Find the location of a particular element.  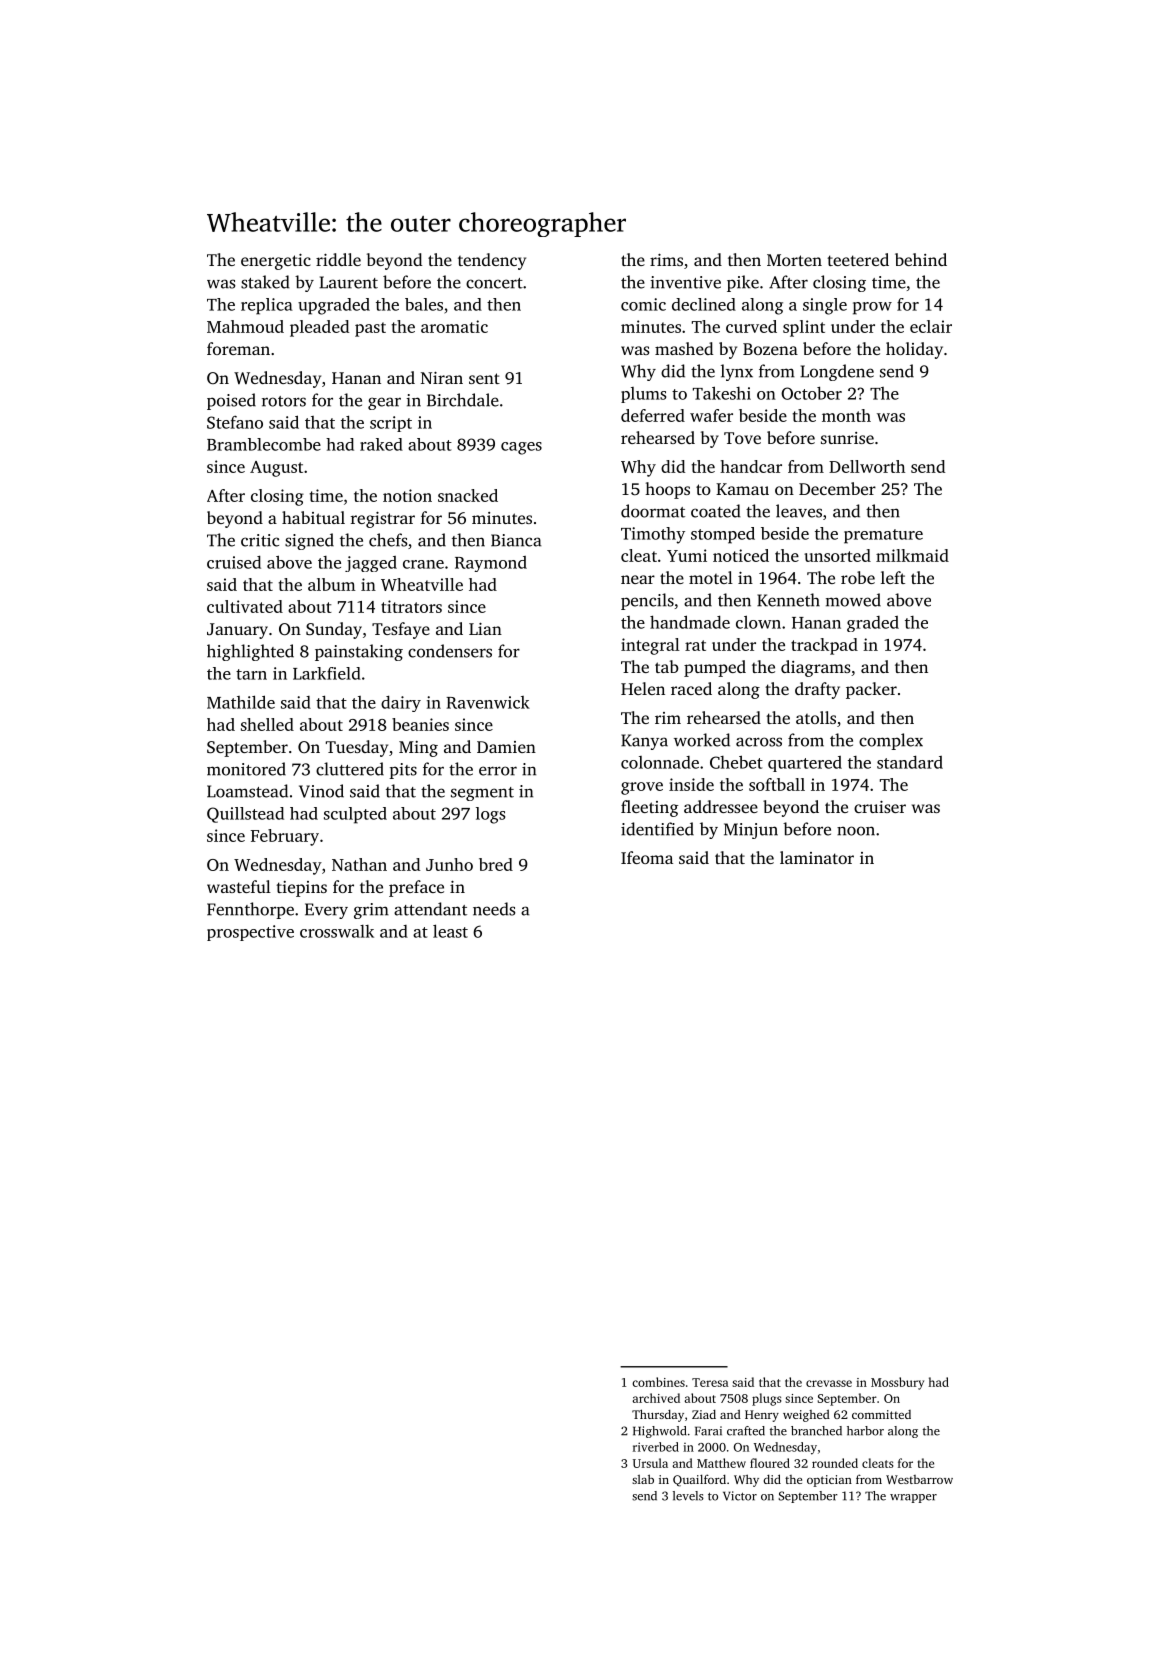

sent is located at coordinates (484, 378).
